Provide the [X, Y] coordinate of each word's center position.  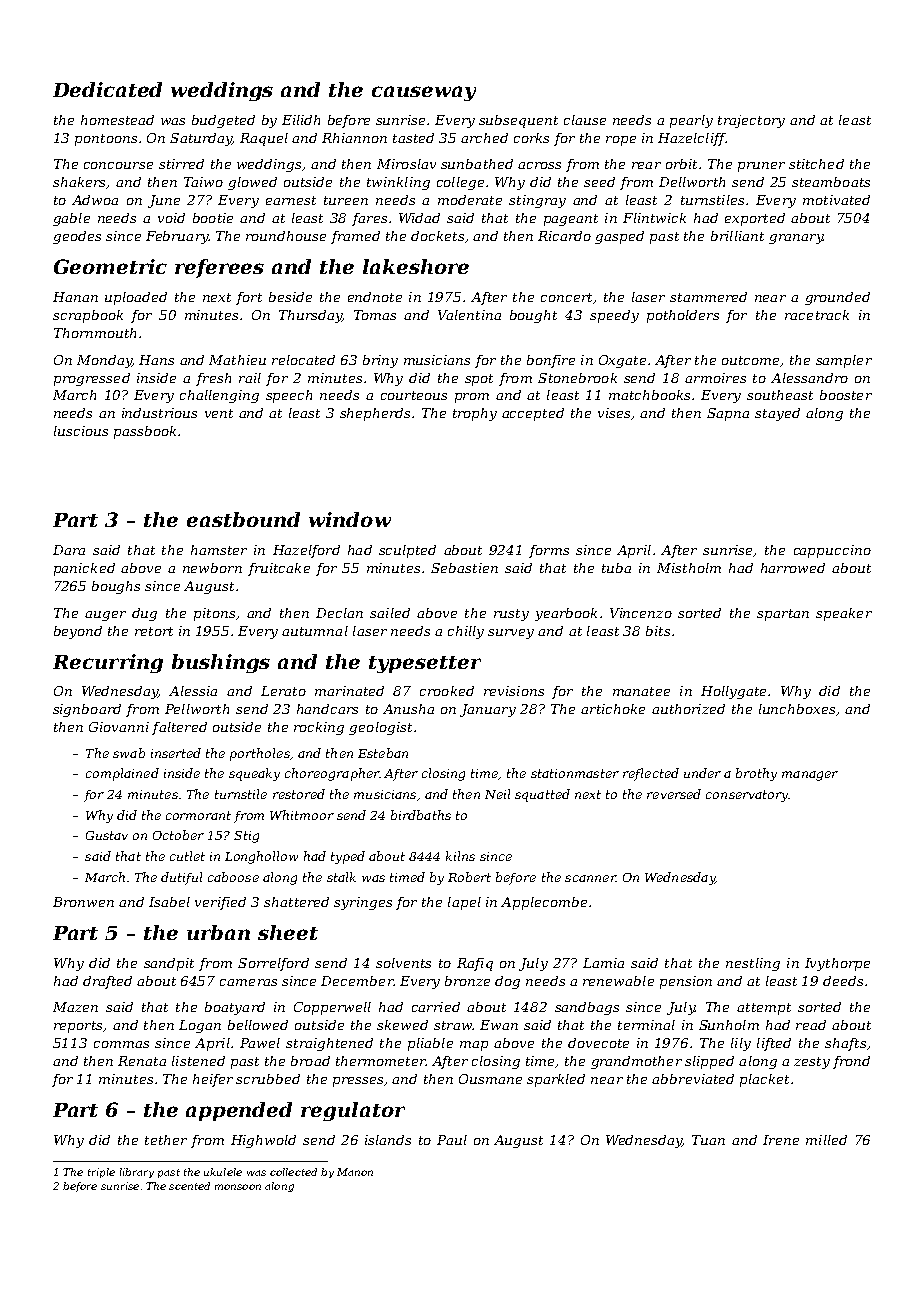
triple [101, 1173]
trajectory [751, 121]
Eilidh [301, 120]
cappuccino [832, 551]
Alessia [193, 691]
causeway [424, 93]
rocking [319, 728]
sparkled [556, 1080]
